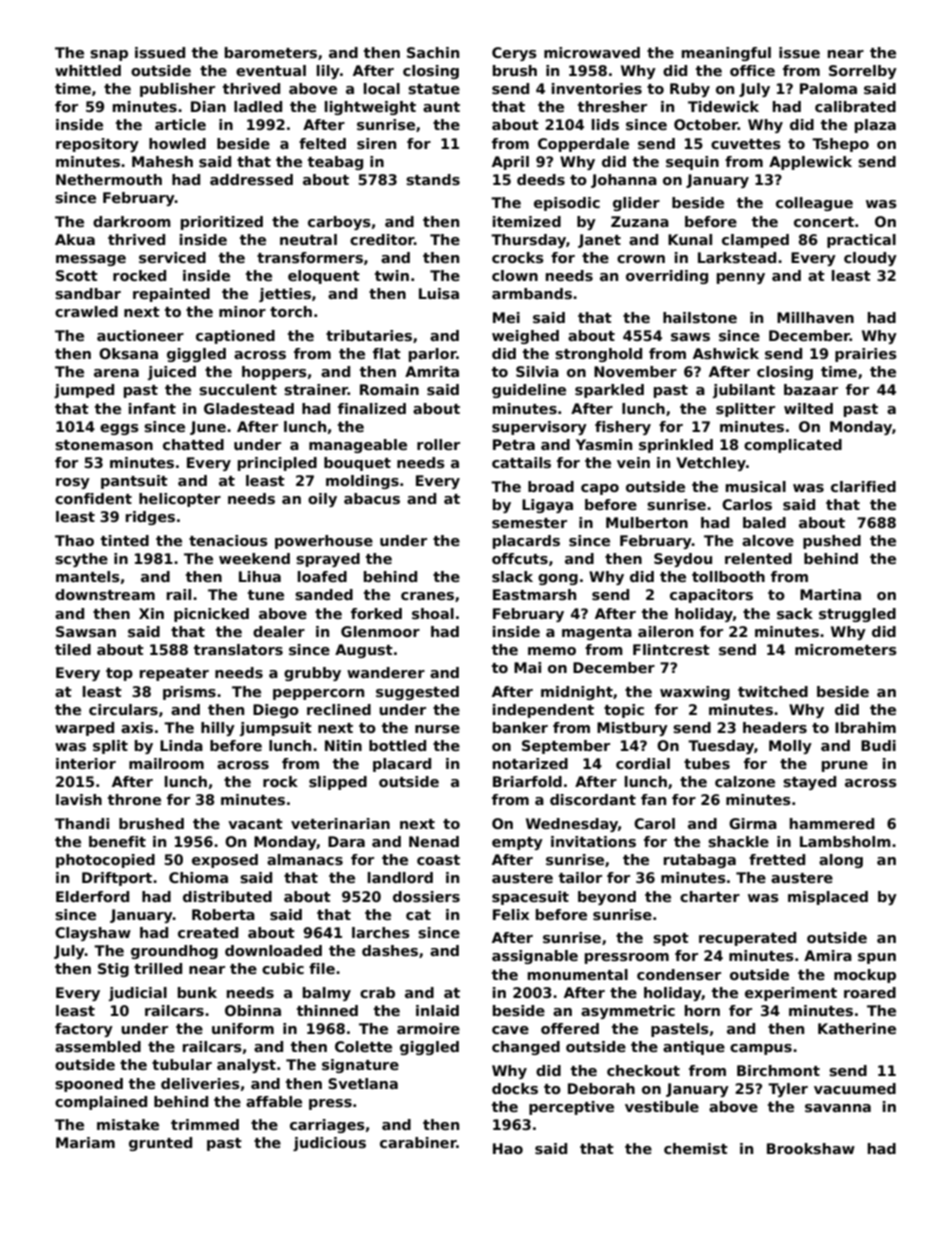 The height and width of the image is (1233, 952). What do you see at coordinates (878, 745) in the image?
I see `Budi` at bounding box center [878, 745].
